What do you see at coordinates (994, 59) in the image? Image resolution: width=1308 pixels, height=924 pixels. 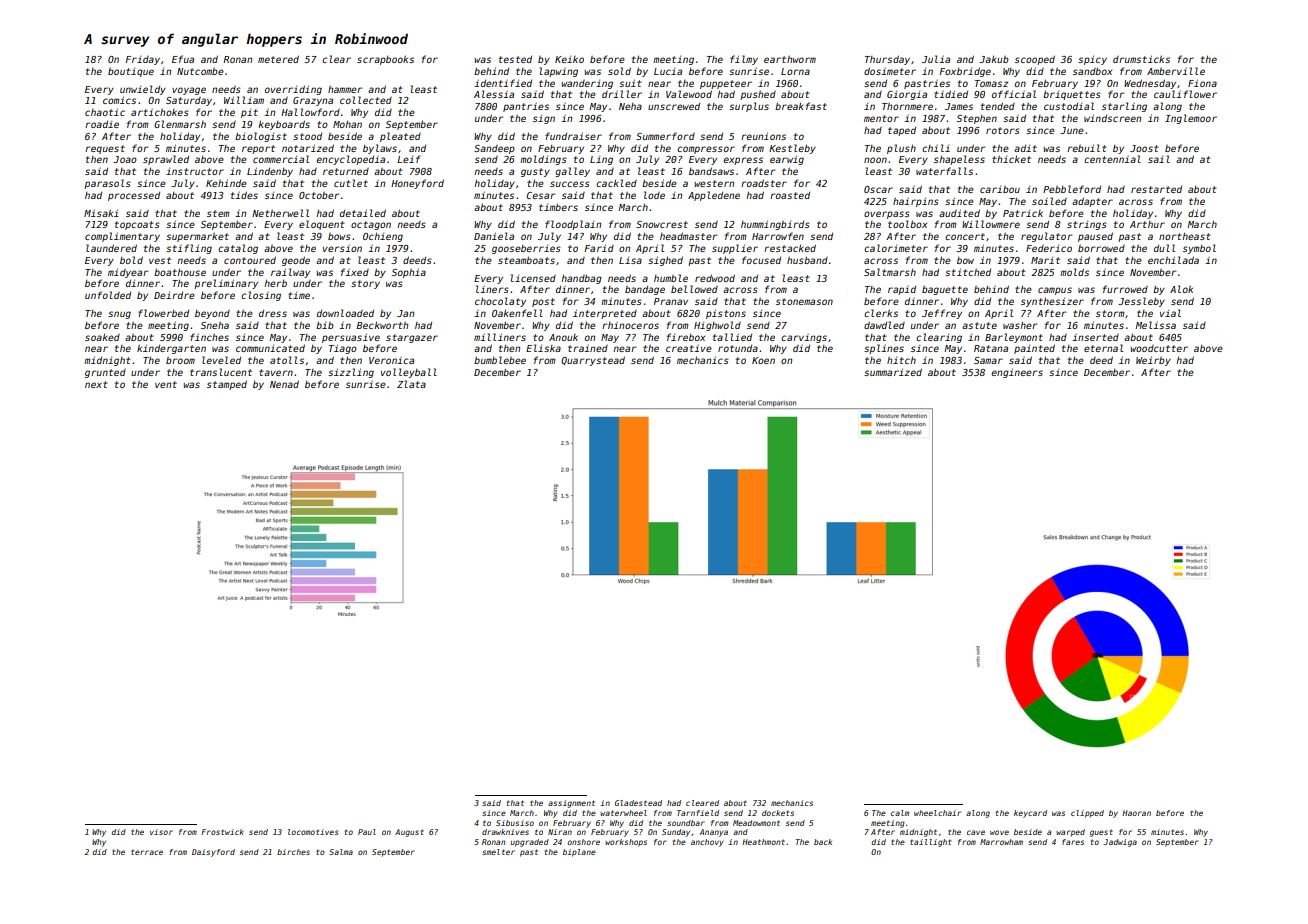 I see `Jakub` at bounding box center [994, 59].
